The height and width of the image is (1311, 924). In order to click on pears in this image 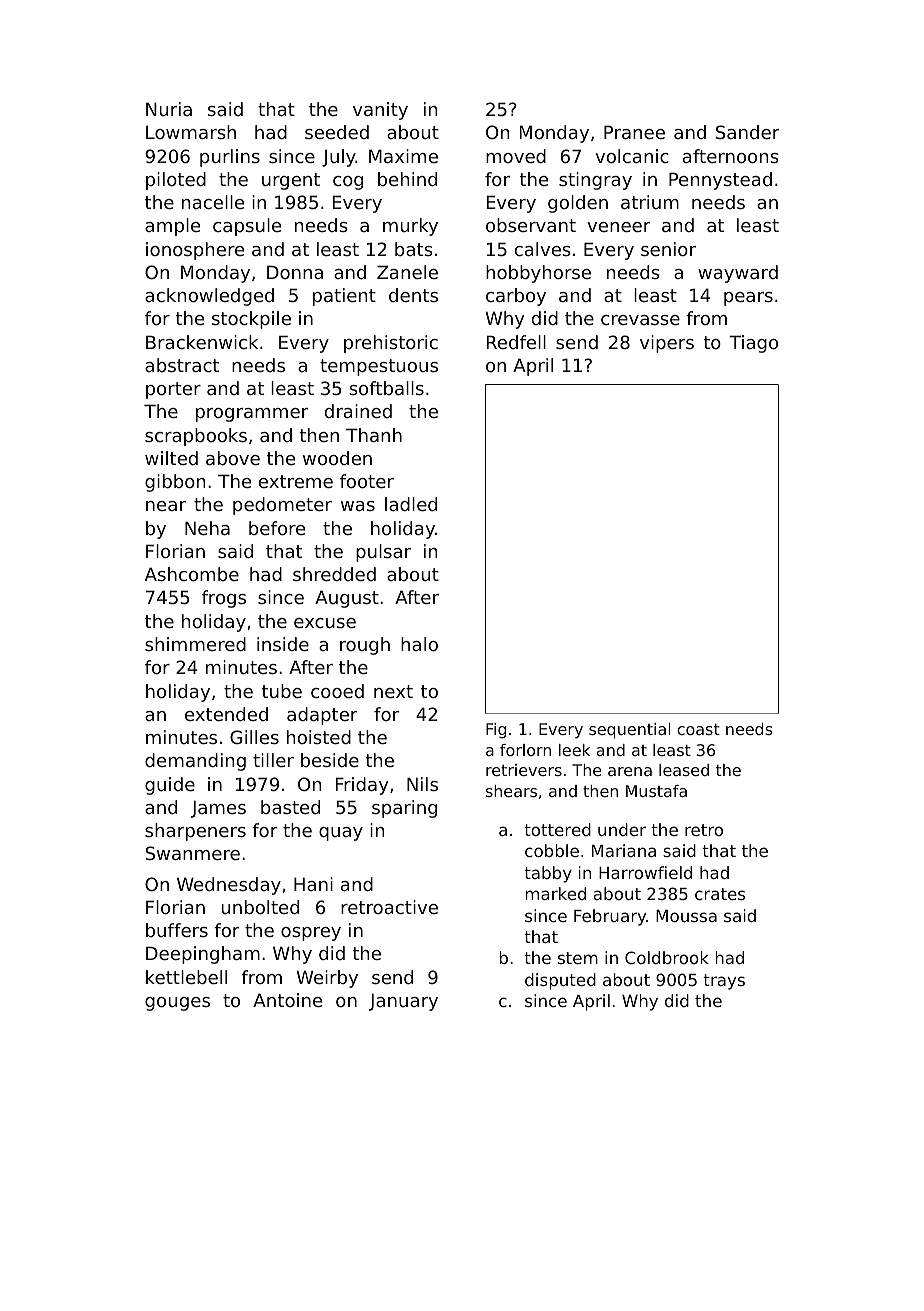, I will do `click(748, 299)`.
